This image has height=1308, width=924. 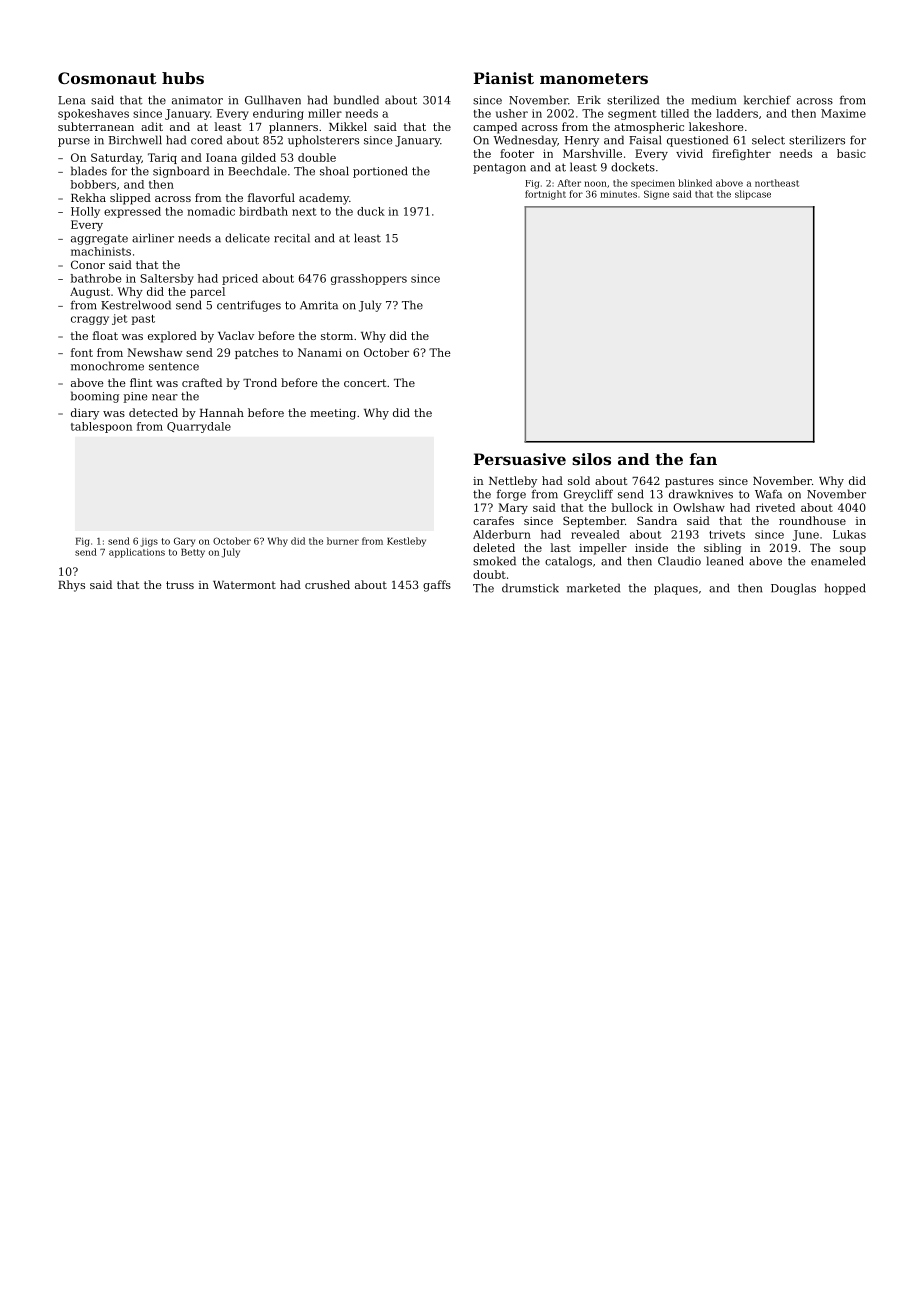 I want to click on Signe, so click(x=656, y=195).
